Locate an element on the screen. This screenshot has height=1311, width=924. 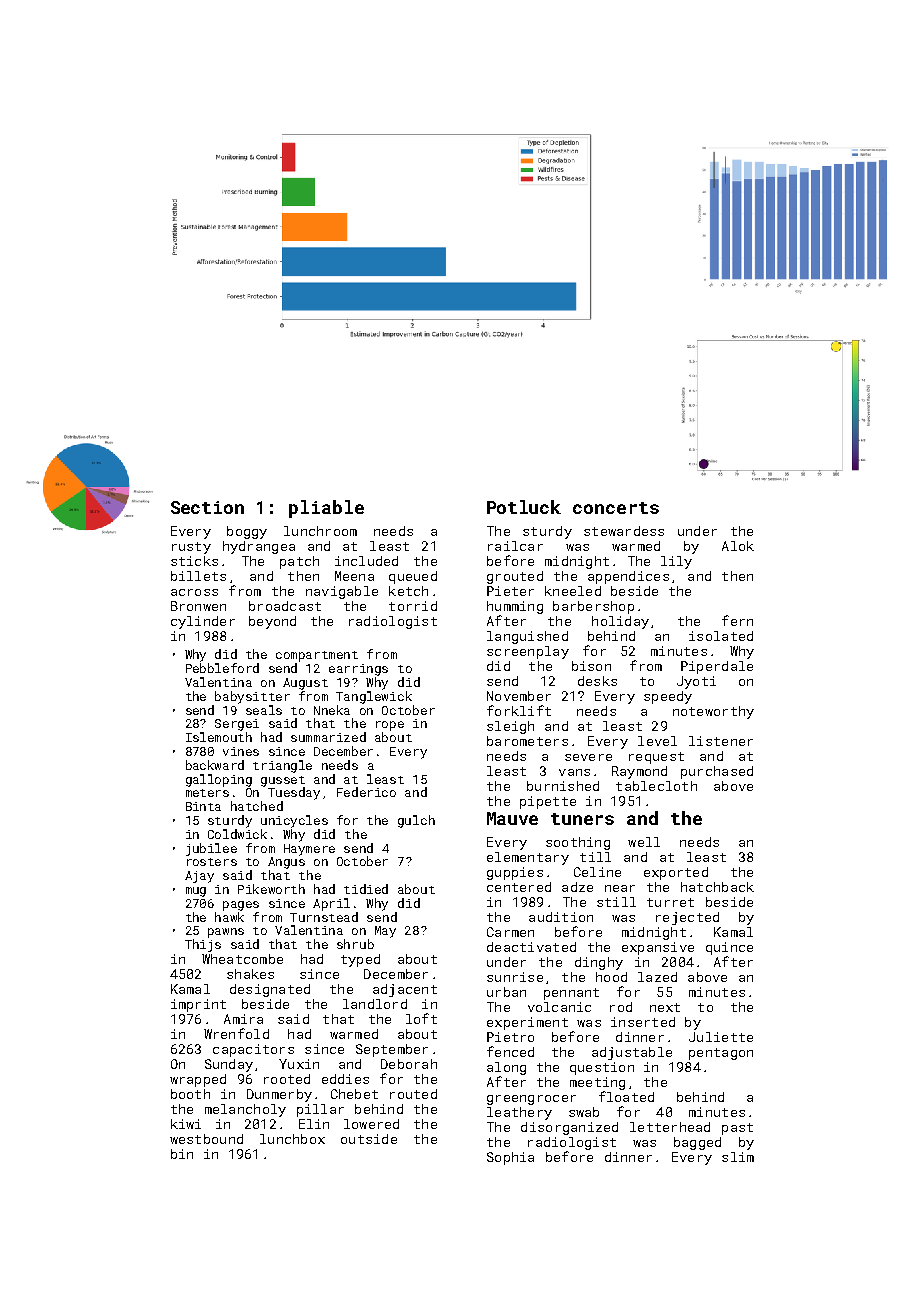
Pietro is located at coordinates (510, 1037).
